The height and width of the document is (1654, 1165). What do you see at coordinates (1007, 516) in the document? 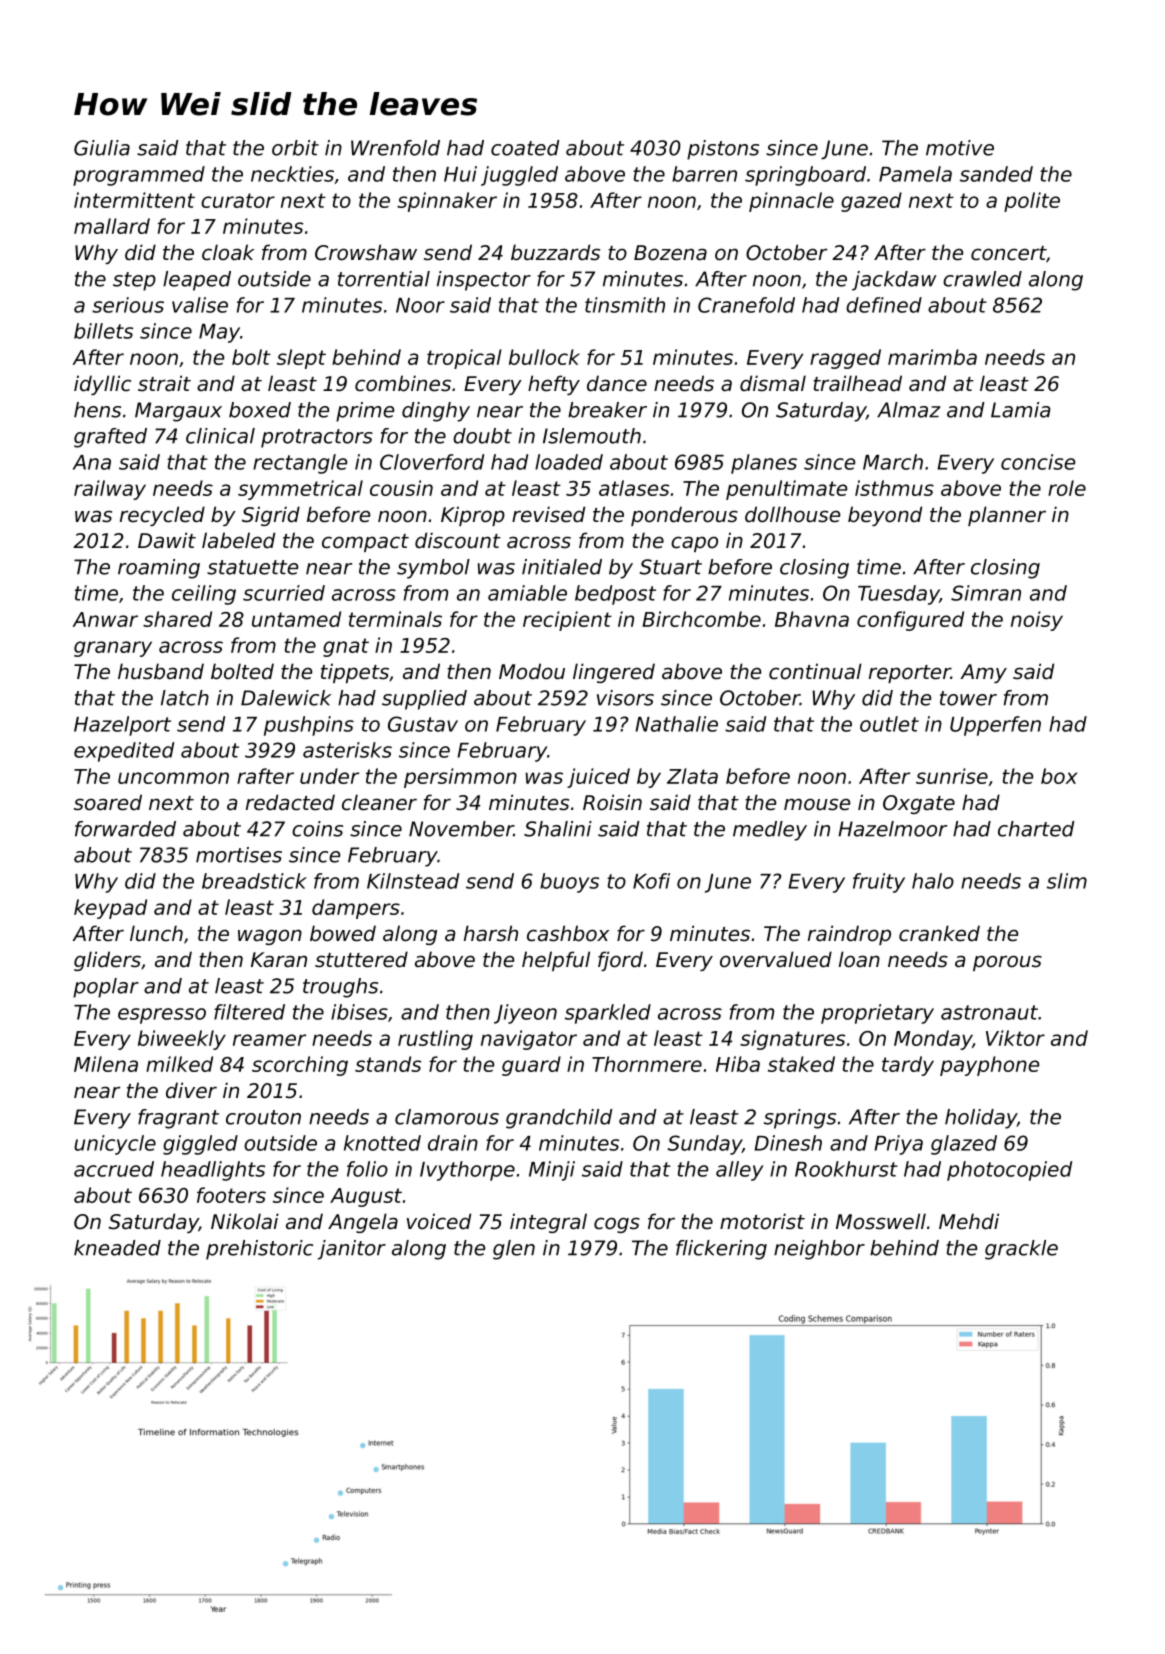
I see `planner` at bounding box center [1007, 516].
